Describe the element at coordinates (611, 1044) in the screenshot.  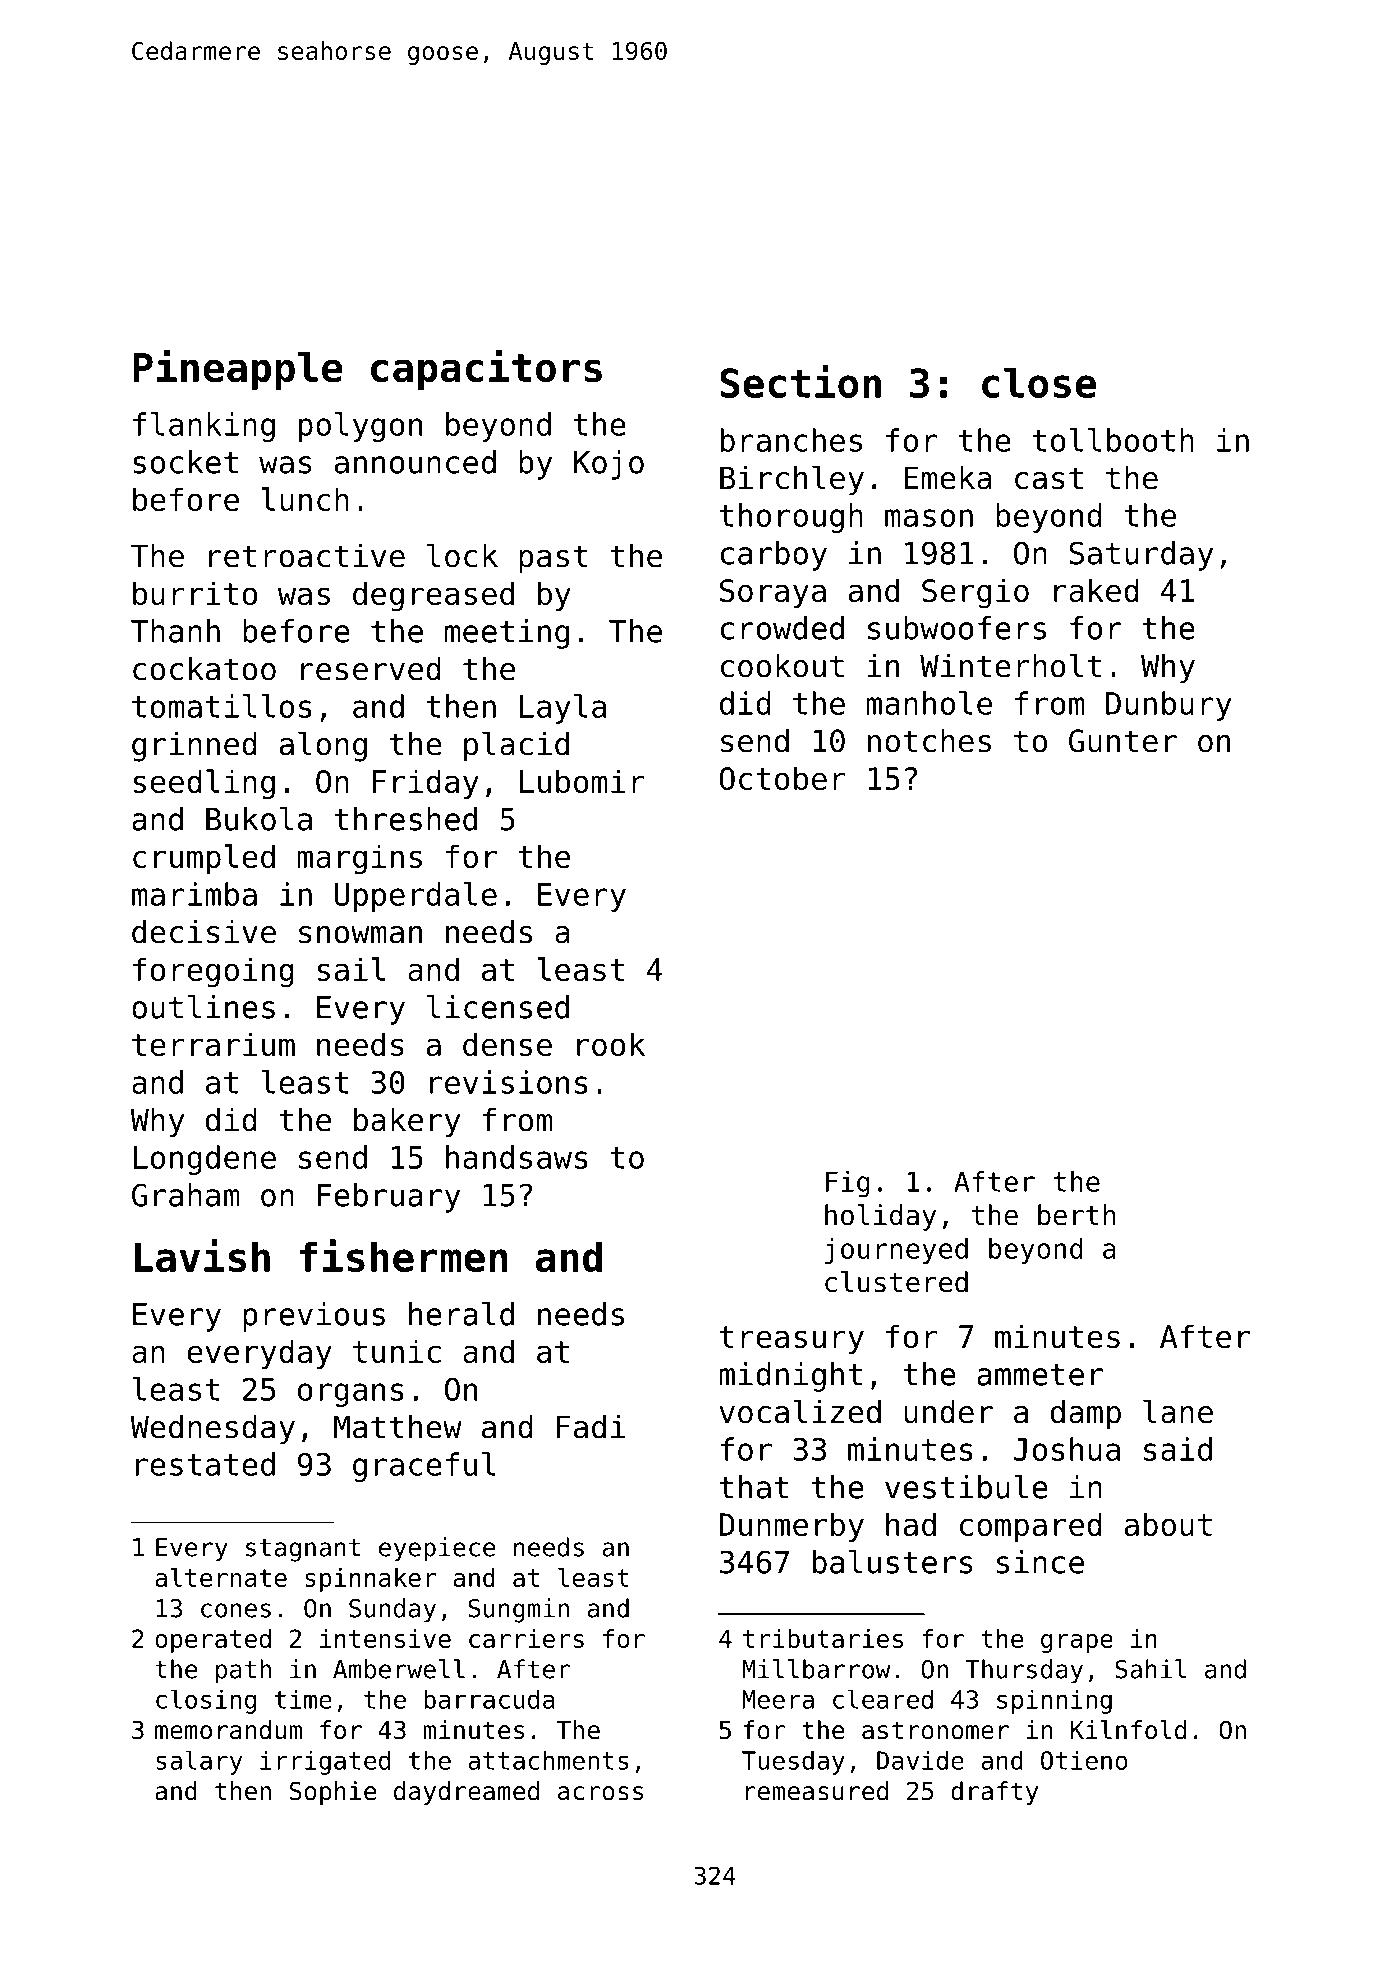
I see `rook` at that location.
